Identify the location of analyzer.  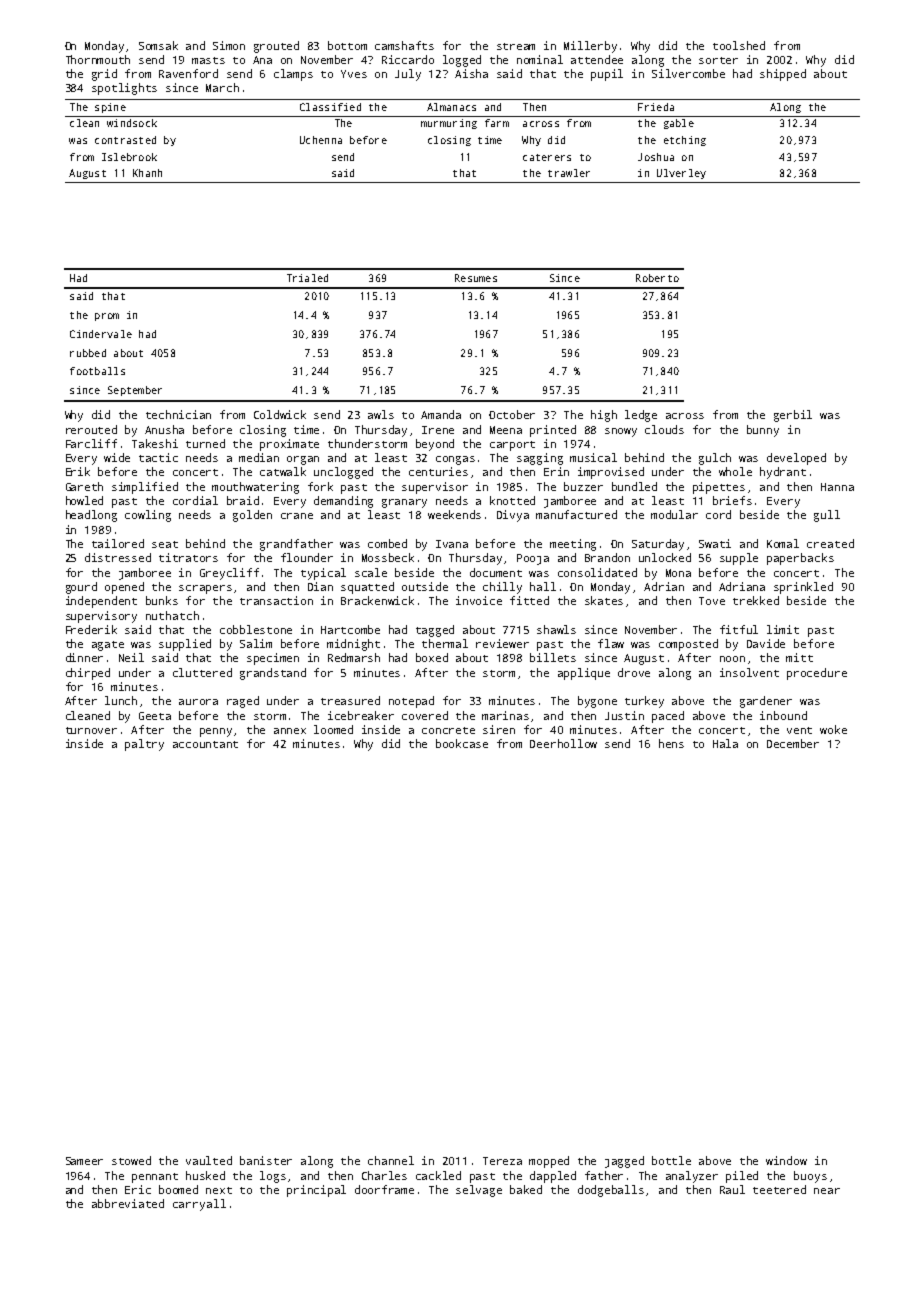
(692, 1177).
